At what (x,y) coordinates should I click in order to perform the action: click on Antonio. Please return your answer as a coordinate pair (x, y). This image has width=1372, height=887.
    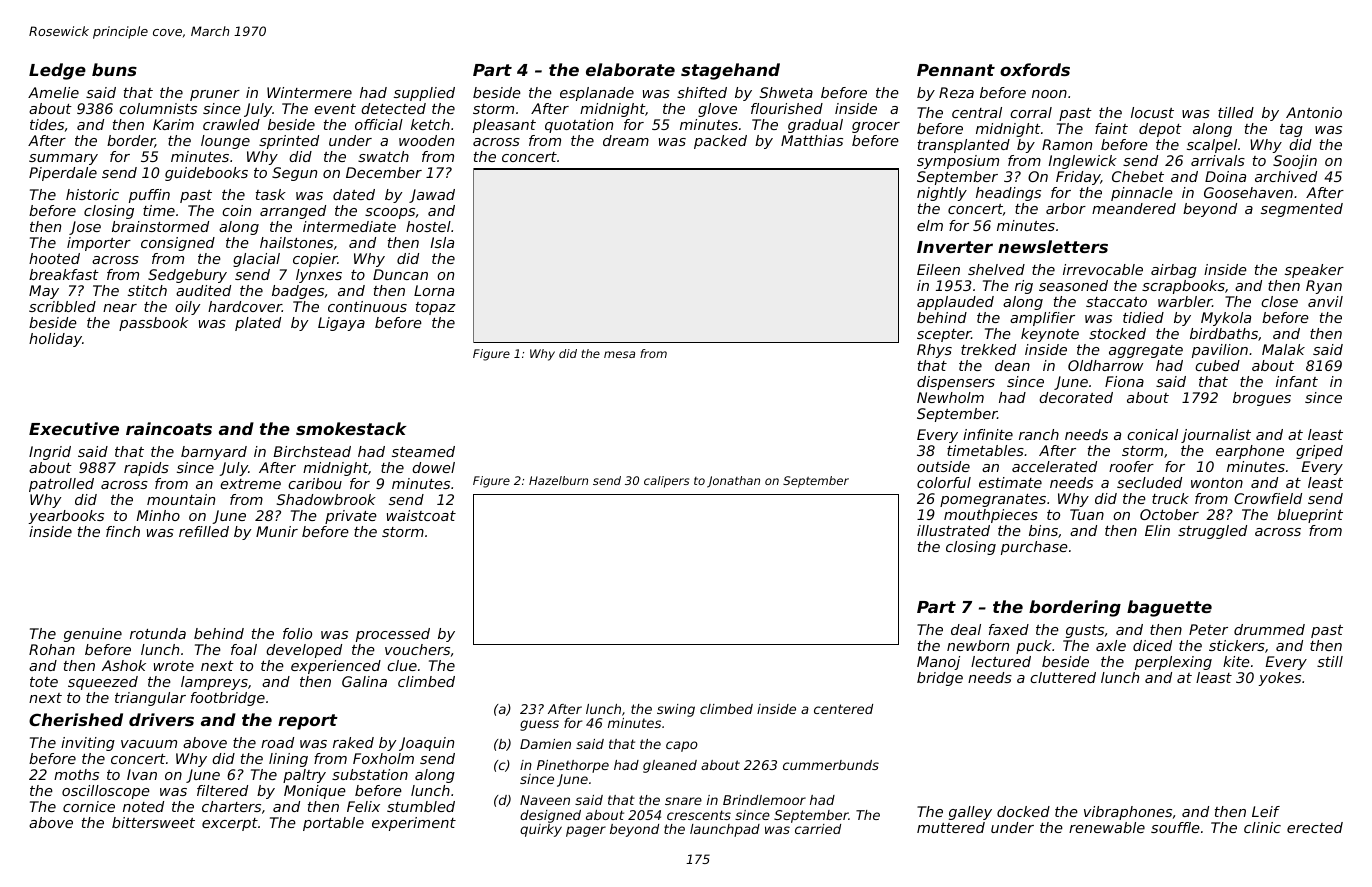
    Looking at the image, I should click on (1314, 112).
